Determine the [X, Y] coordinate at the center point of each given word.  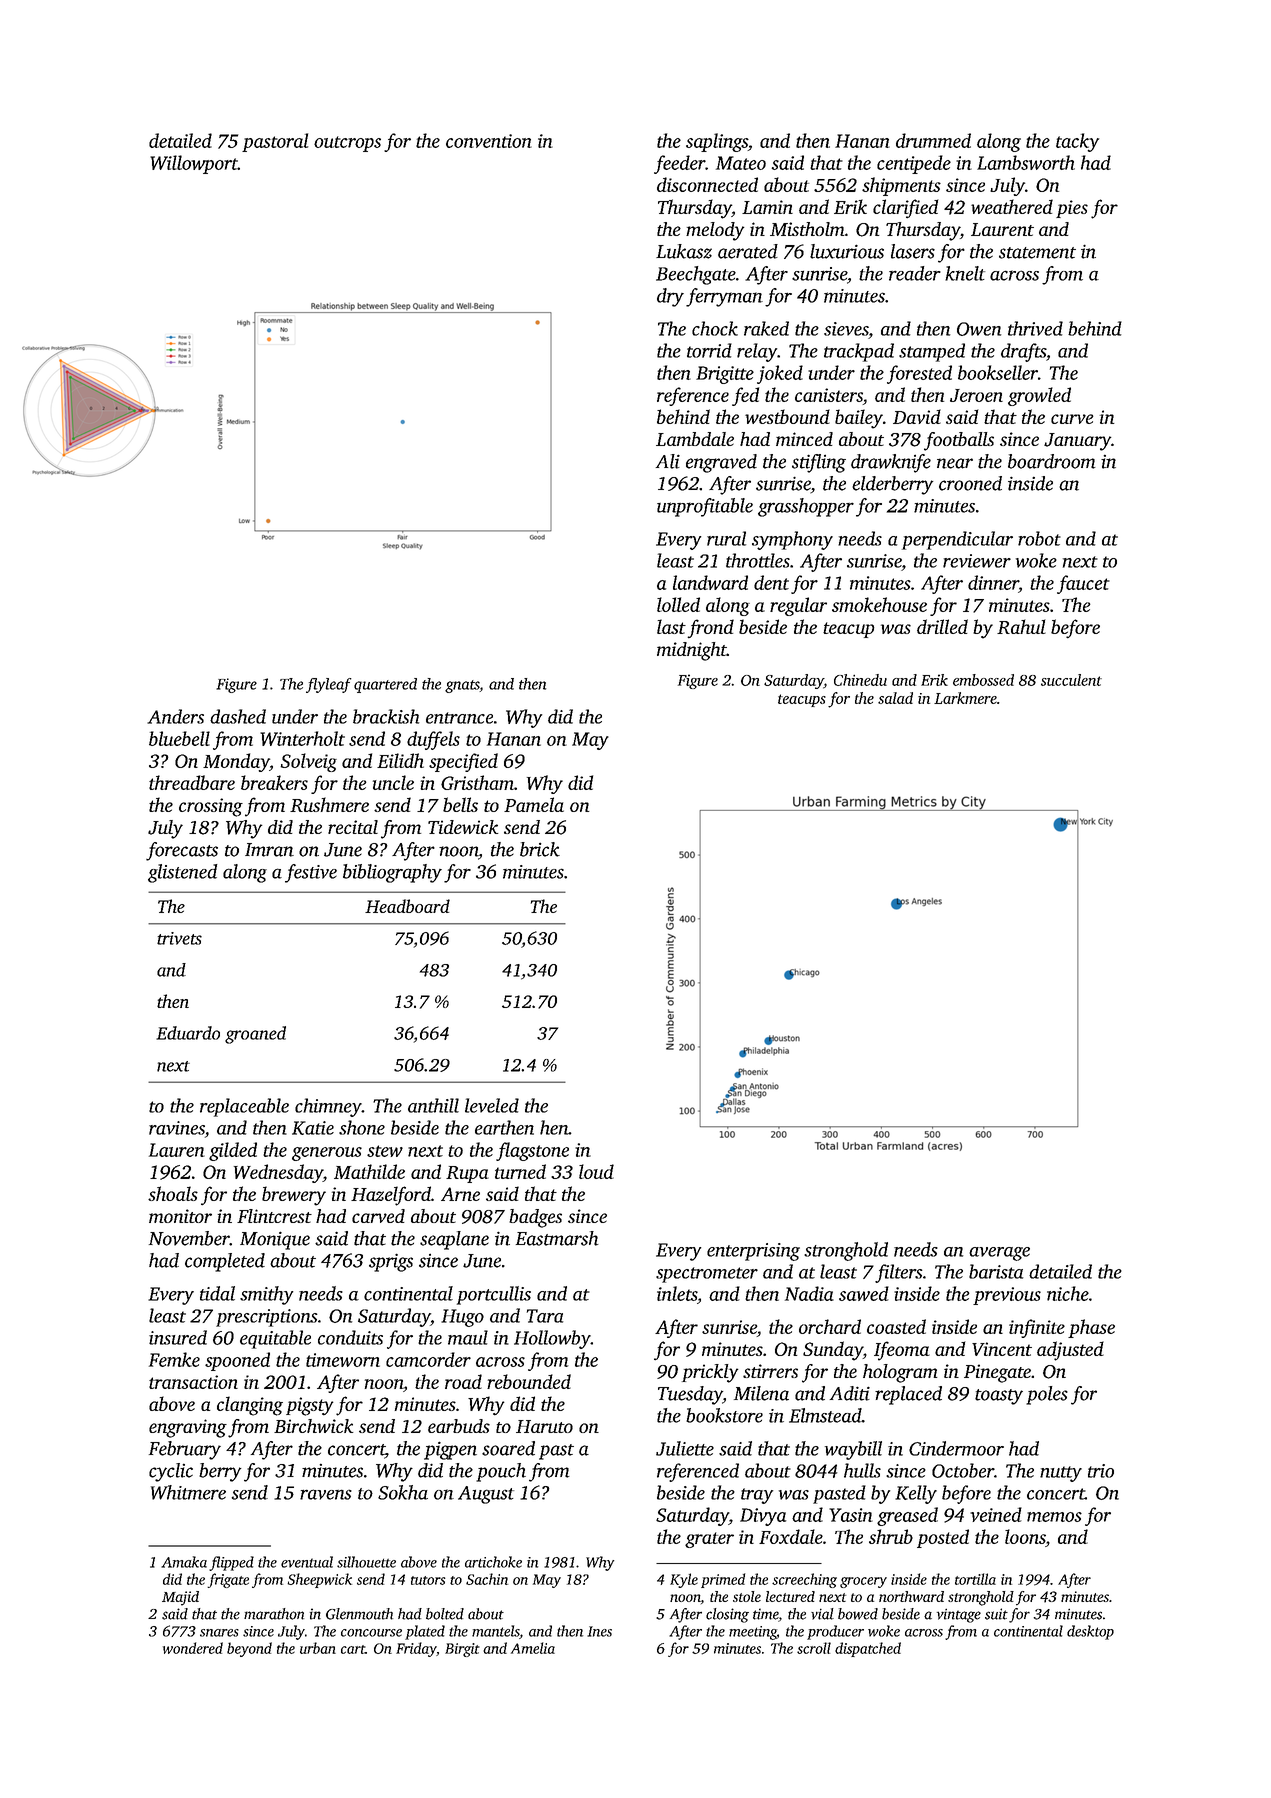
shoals [173, 1193]
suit [996, 1614]
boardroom [1052, 461]
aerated [748, 251]
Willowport [194, 164]
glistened [182, 873]
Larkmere [965, 698]
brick [540, 849]
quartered [385, 685]
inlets [677, 1293]
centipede [914, 164]
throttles [758, 560]
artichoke [493, 1562]
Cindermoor [956, 1448]
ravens [326, 1494]
